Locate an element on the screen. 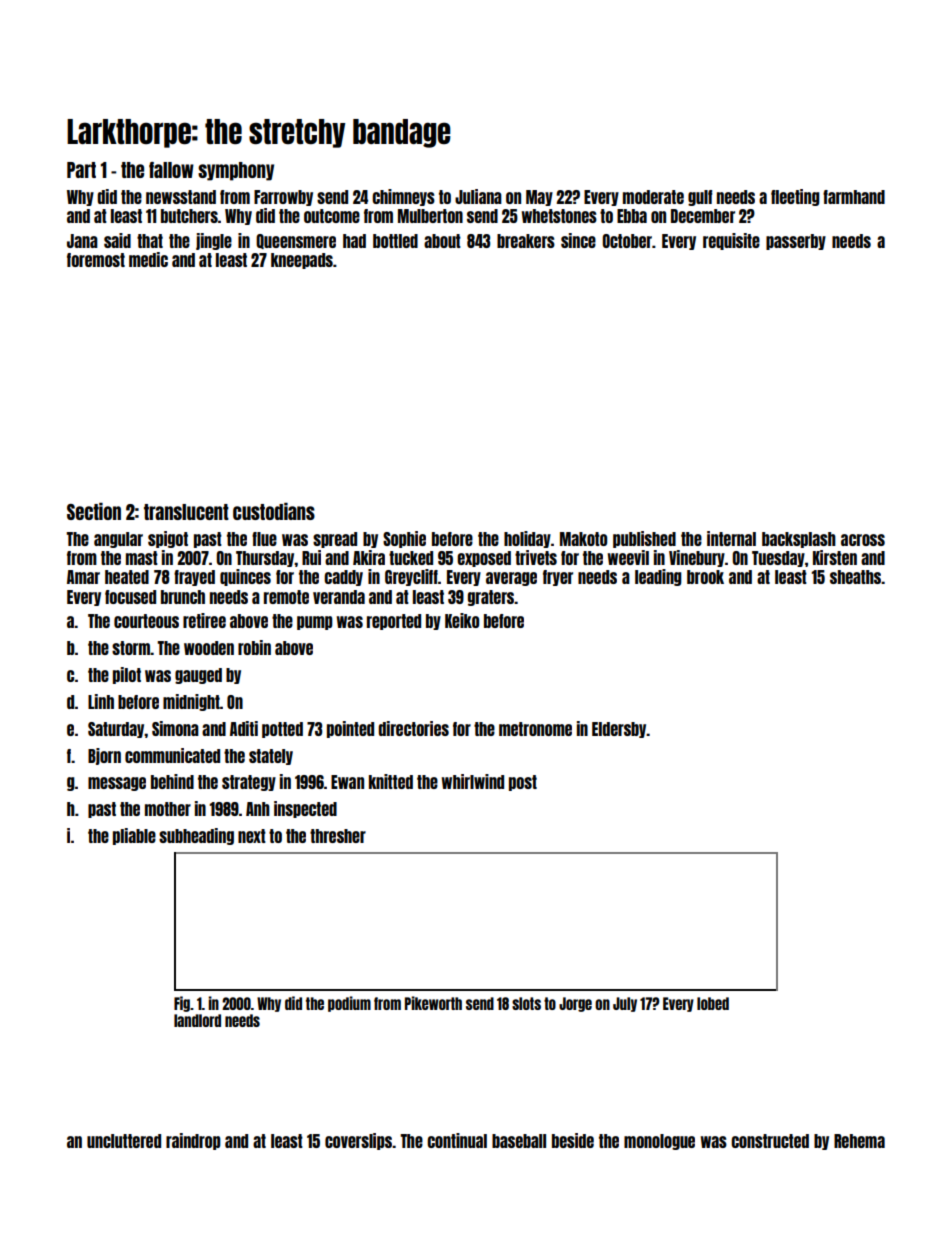 This screenshot has height=1233, width=952. constructed is located at coordinates (770, 1141).
